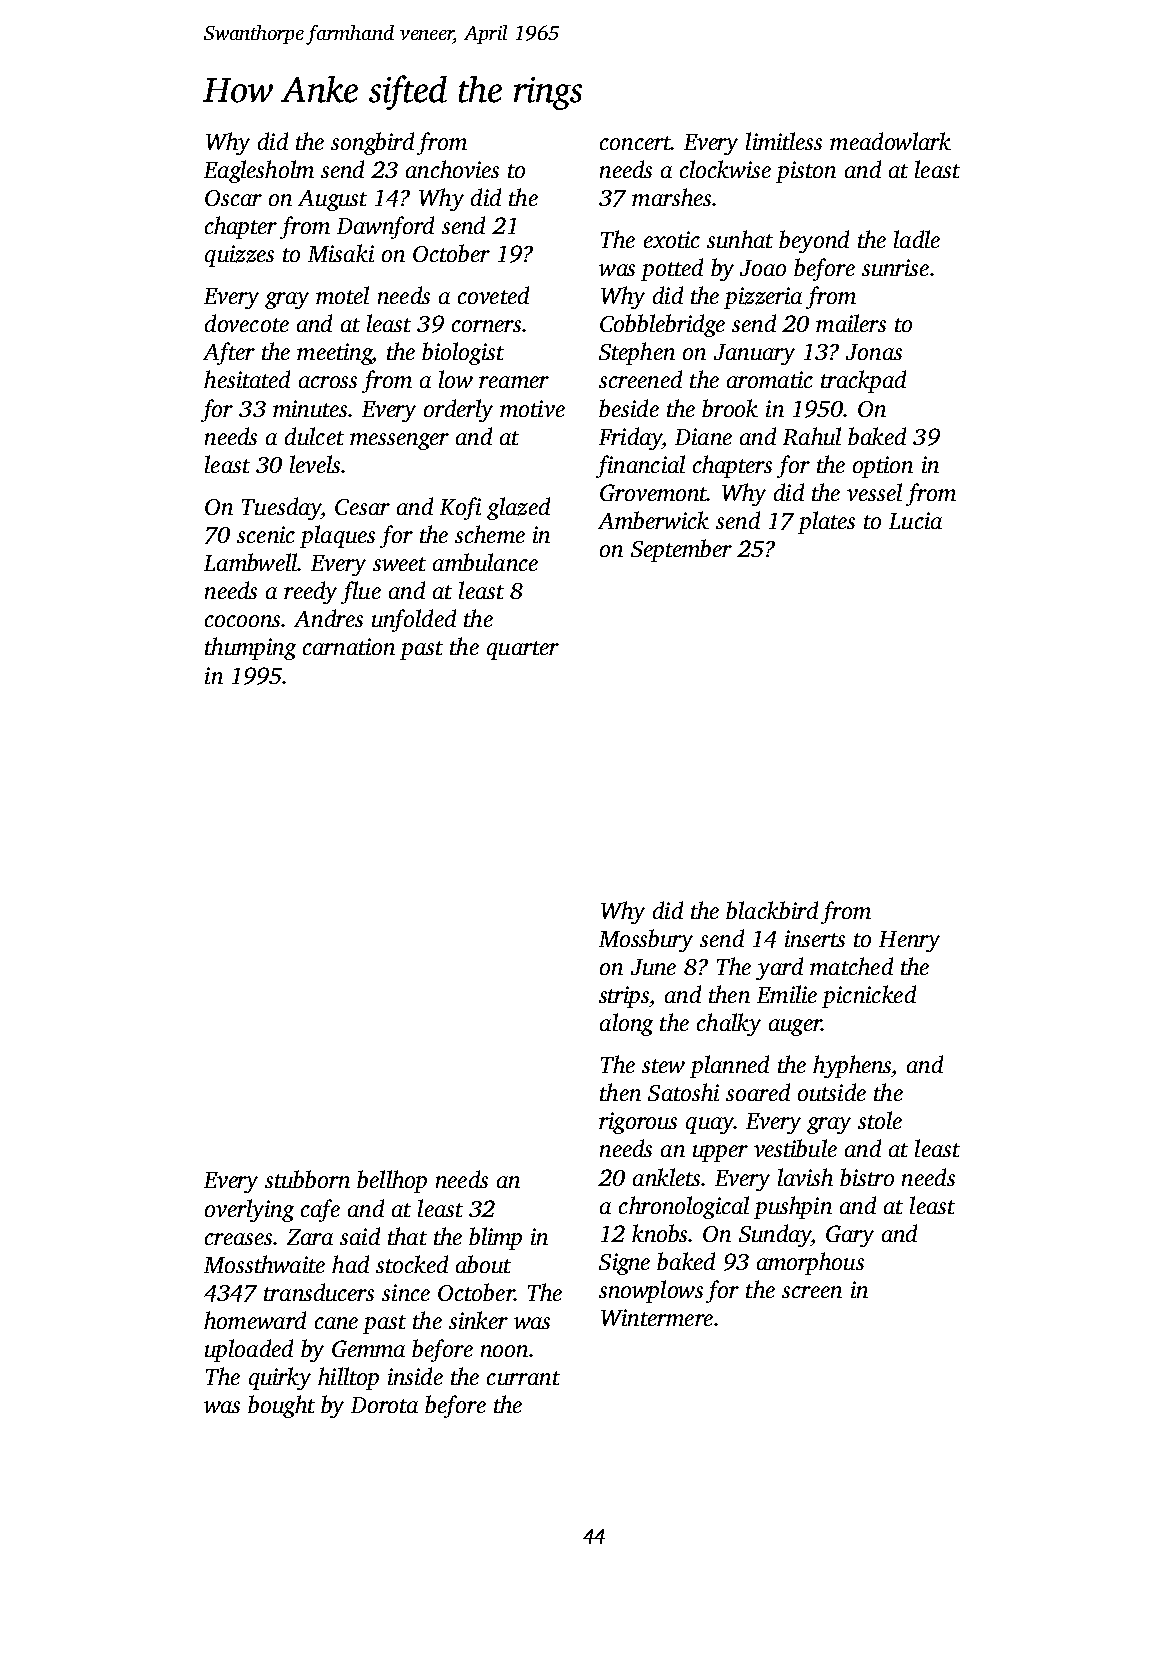 The image size is (1165, 1654). Describe the element at coordinates (895, 267) in the screenshot. I see `sunrise` at that location.
